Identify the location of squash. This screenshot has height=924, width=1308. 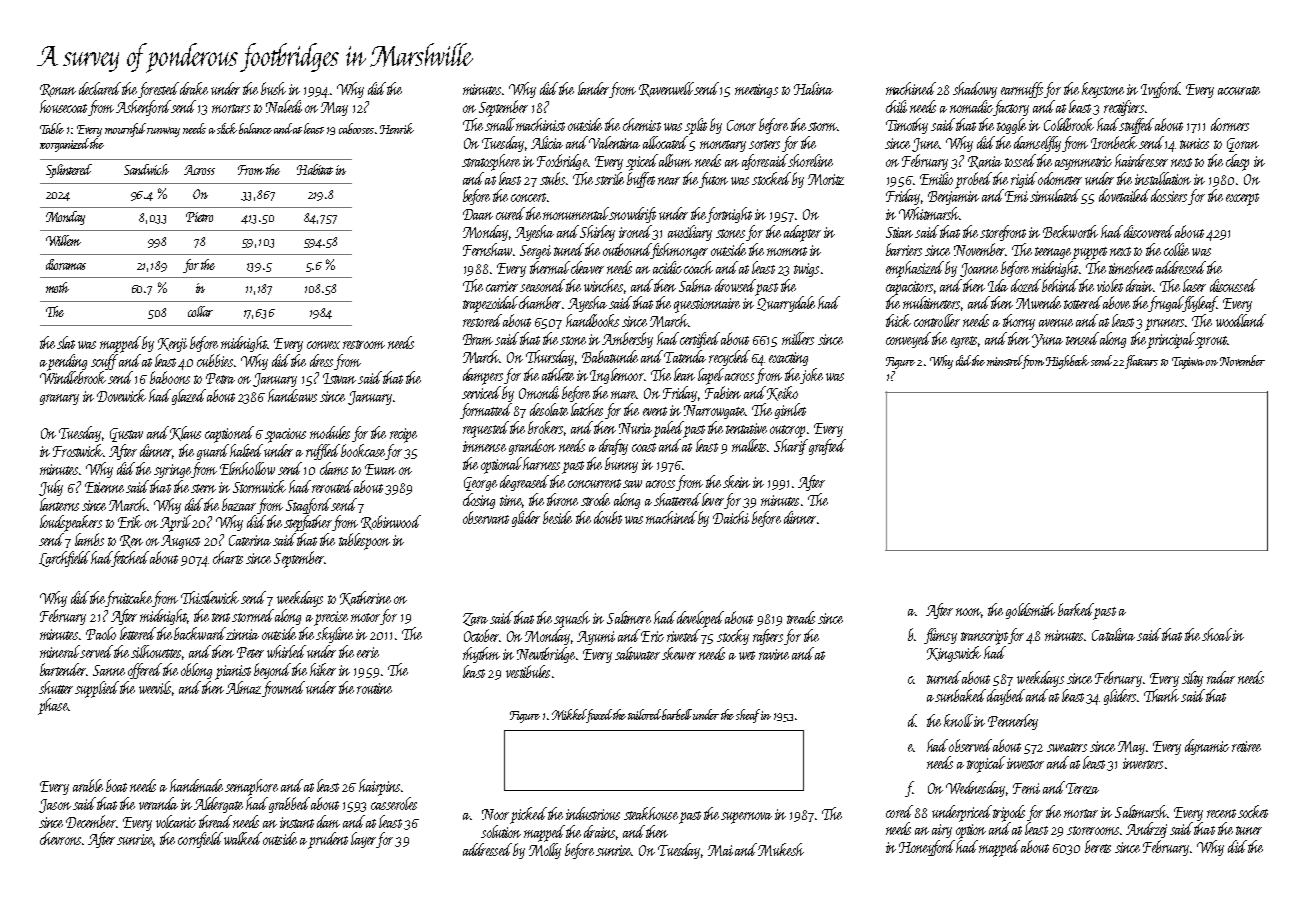
(572, 619).
